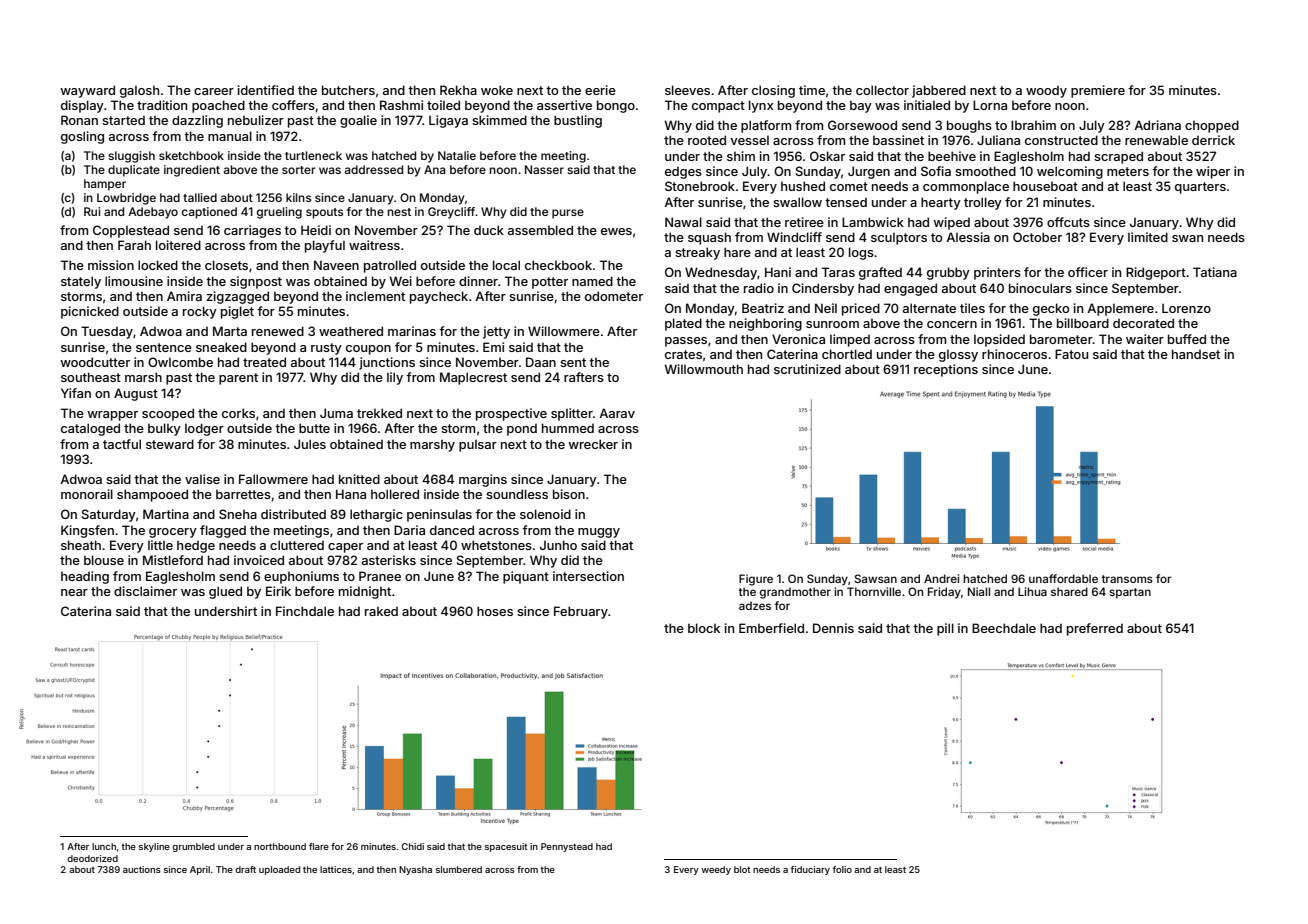  I want to click on inclement, so click(375, 296).
